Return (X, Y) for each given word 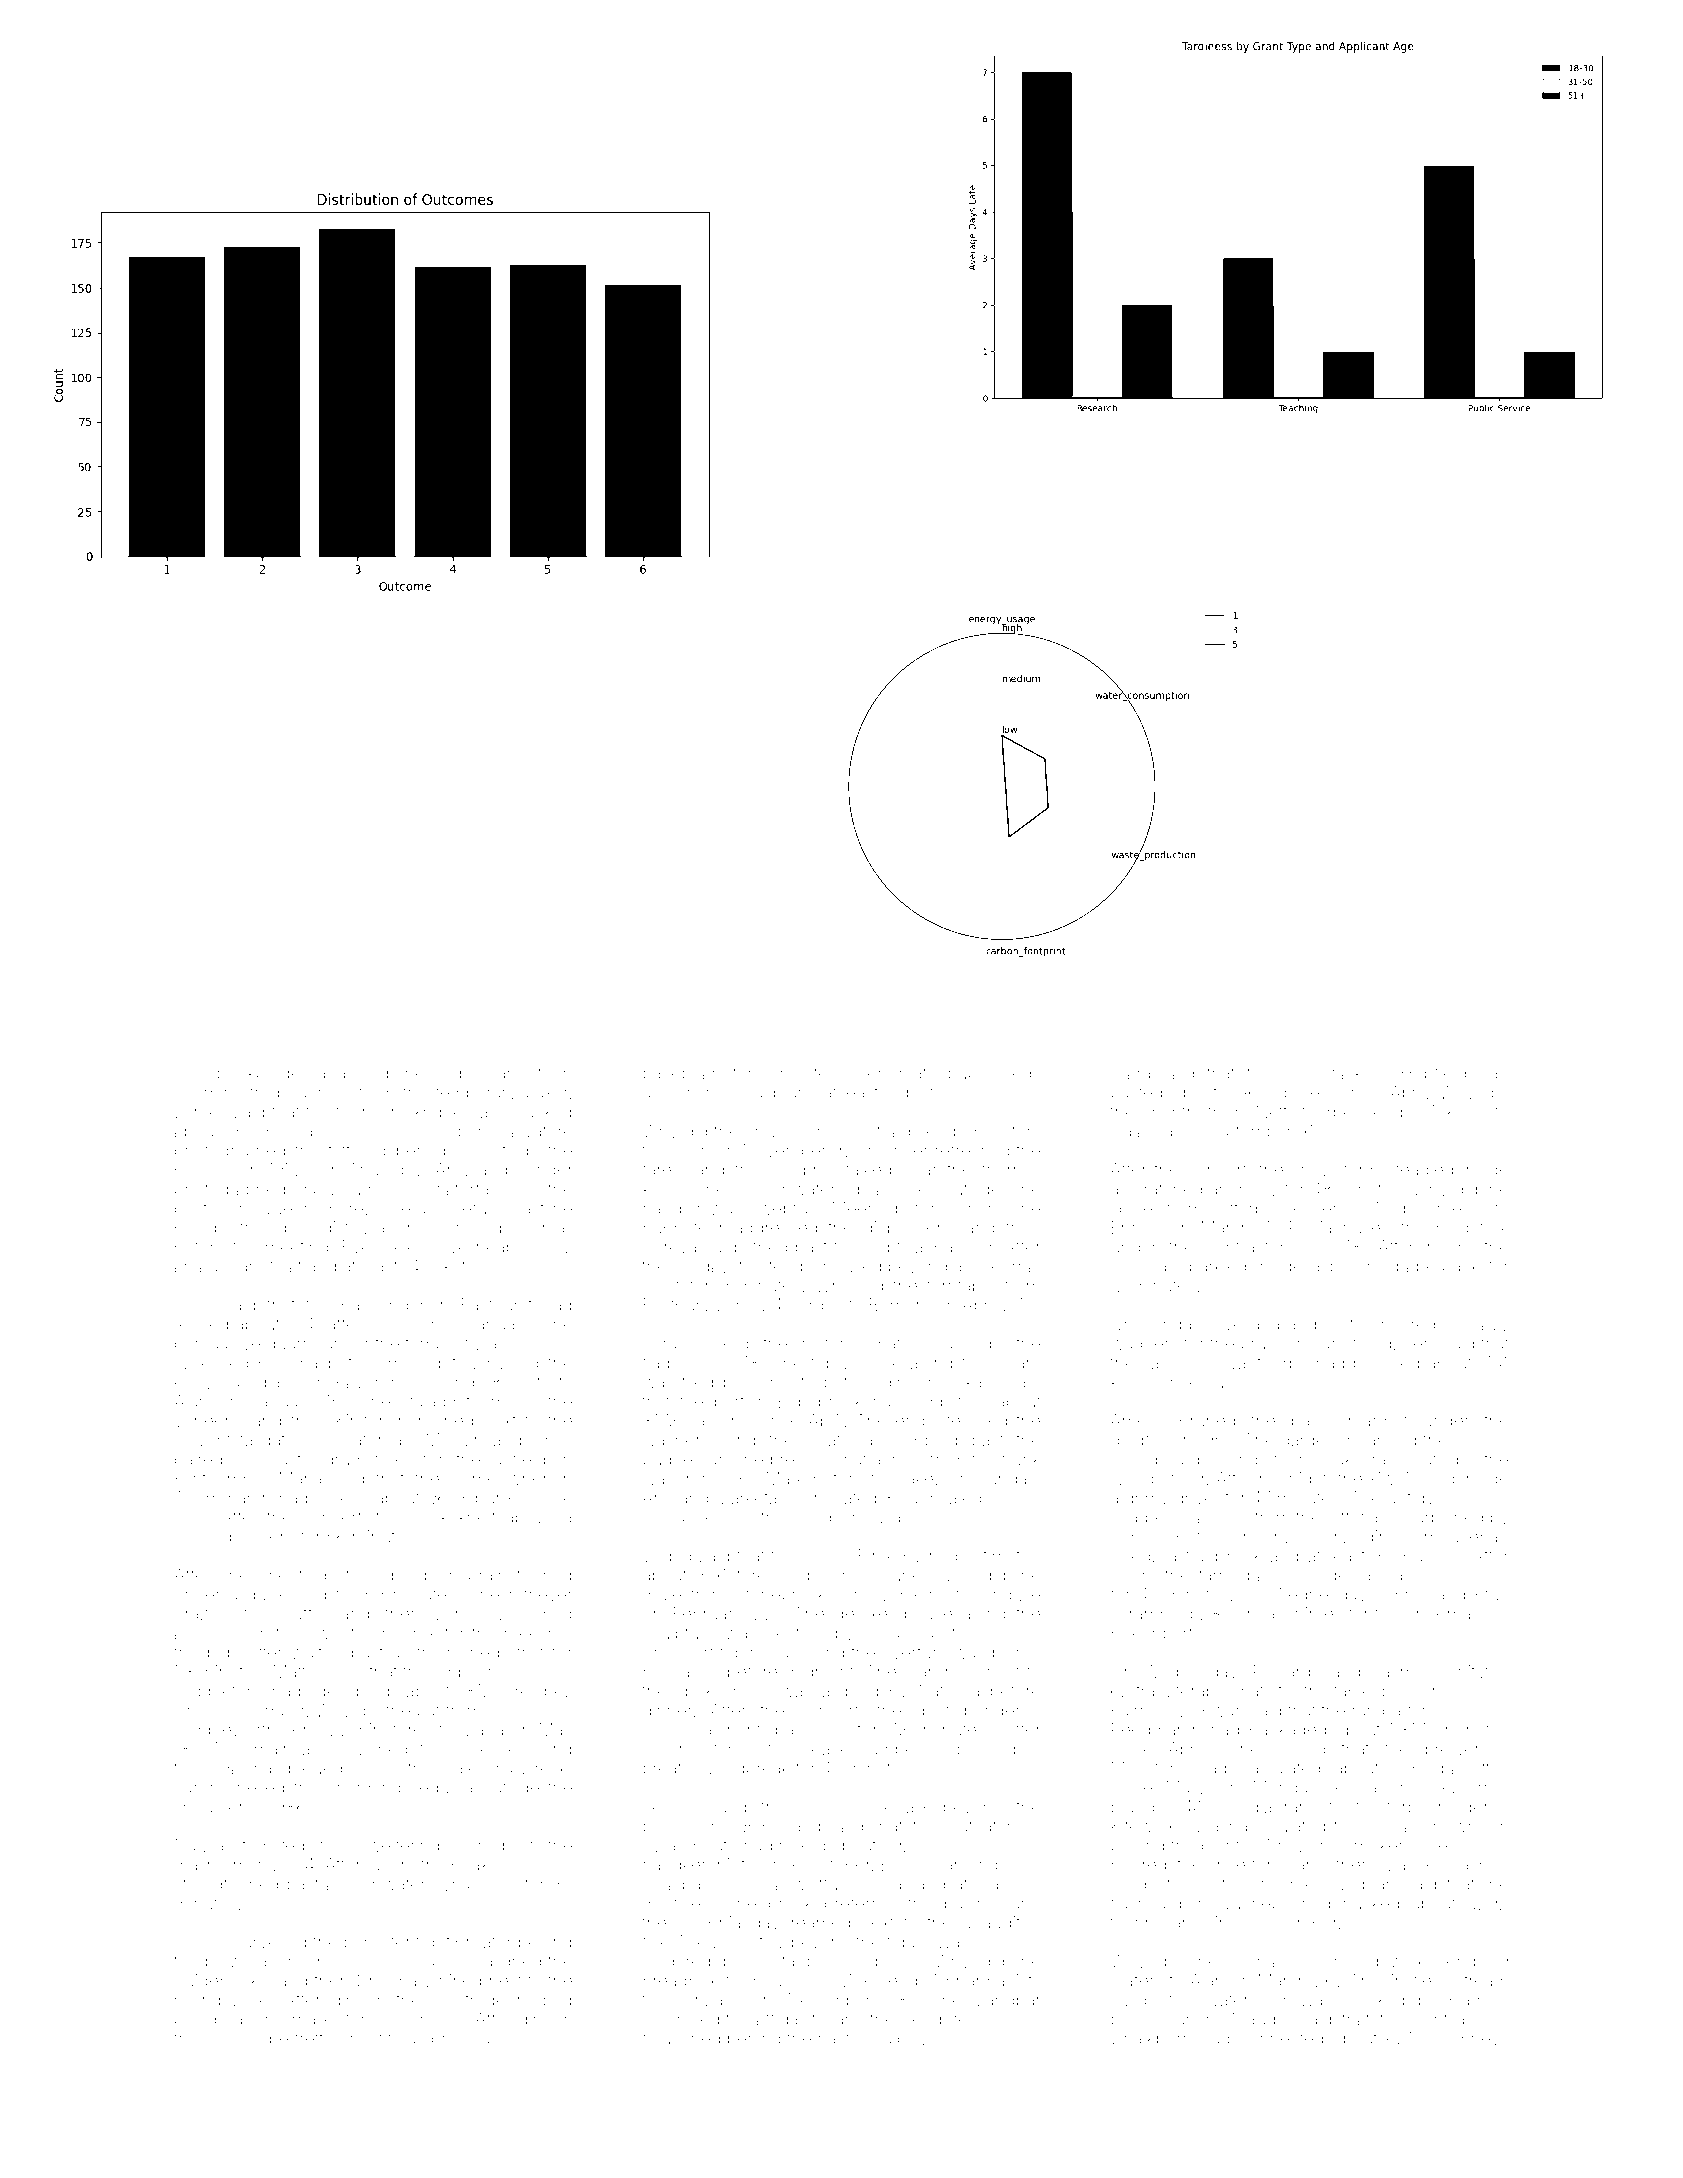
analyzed (353, 1075)
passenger (383, 1308)
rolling (197, 2001)
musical (1140, 1266)
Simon (1135, 1536)
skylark (902, 1808)
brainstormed (520, 1575)
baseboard (684, 1073)
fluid (1201, 1555)
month (1171, 1112)
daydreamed (801, 1924)
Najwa (199, 1847)
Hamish (1479, 2000)
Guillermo (1470, 1787)
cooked (720, 1343)
